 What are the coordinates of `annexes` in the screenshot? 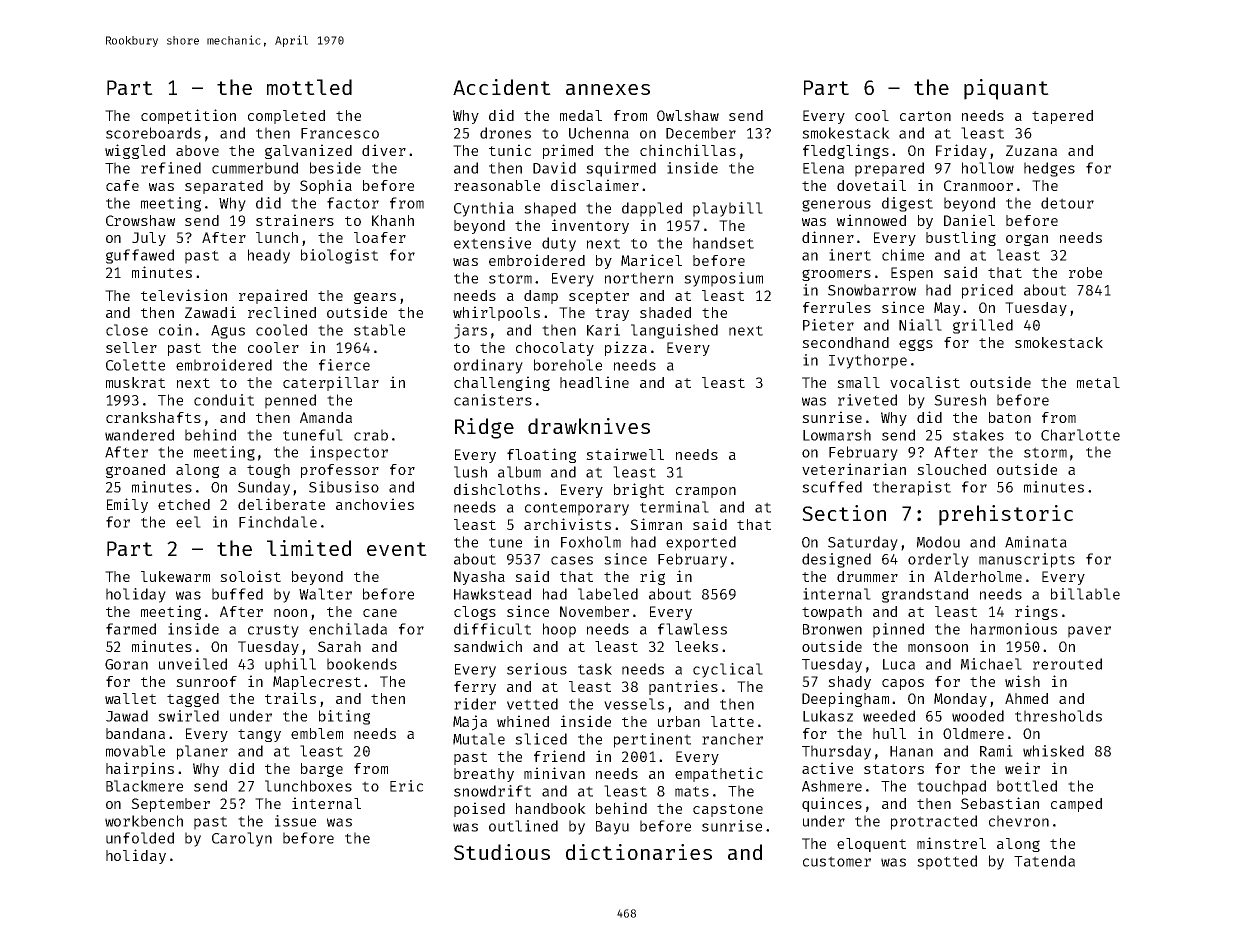 It's located at (608, 89).
